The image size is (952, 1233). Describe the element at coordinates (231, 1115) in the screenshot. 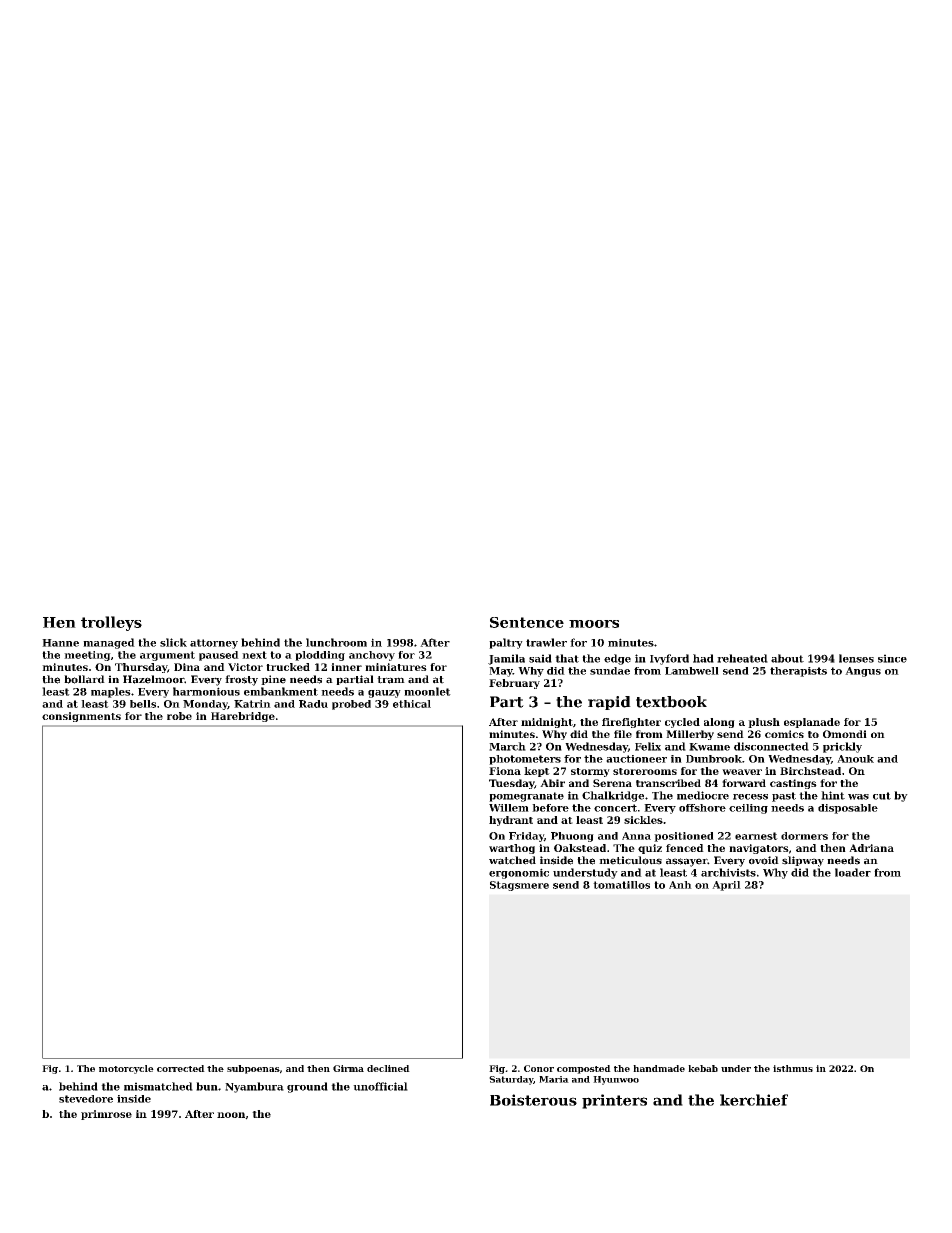

I see `noon` at that location.
